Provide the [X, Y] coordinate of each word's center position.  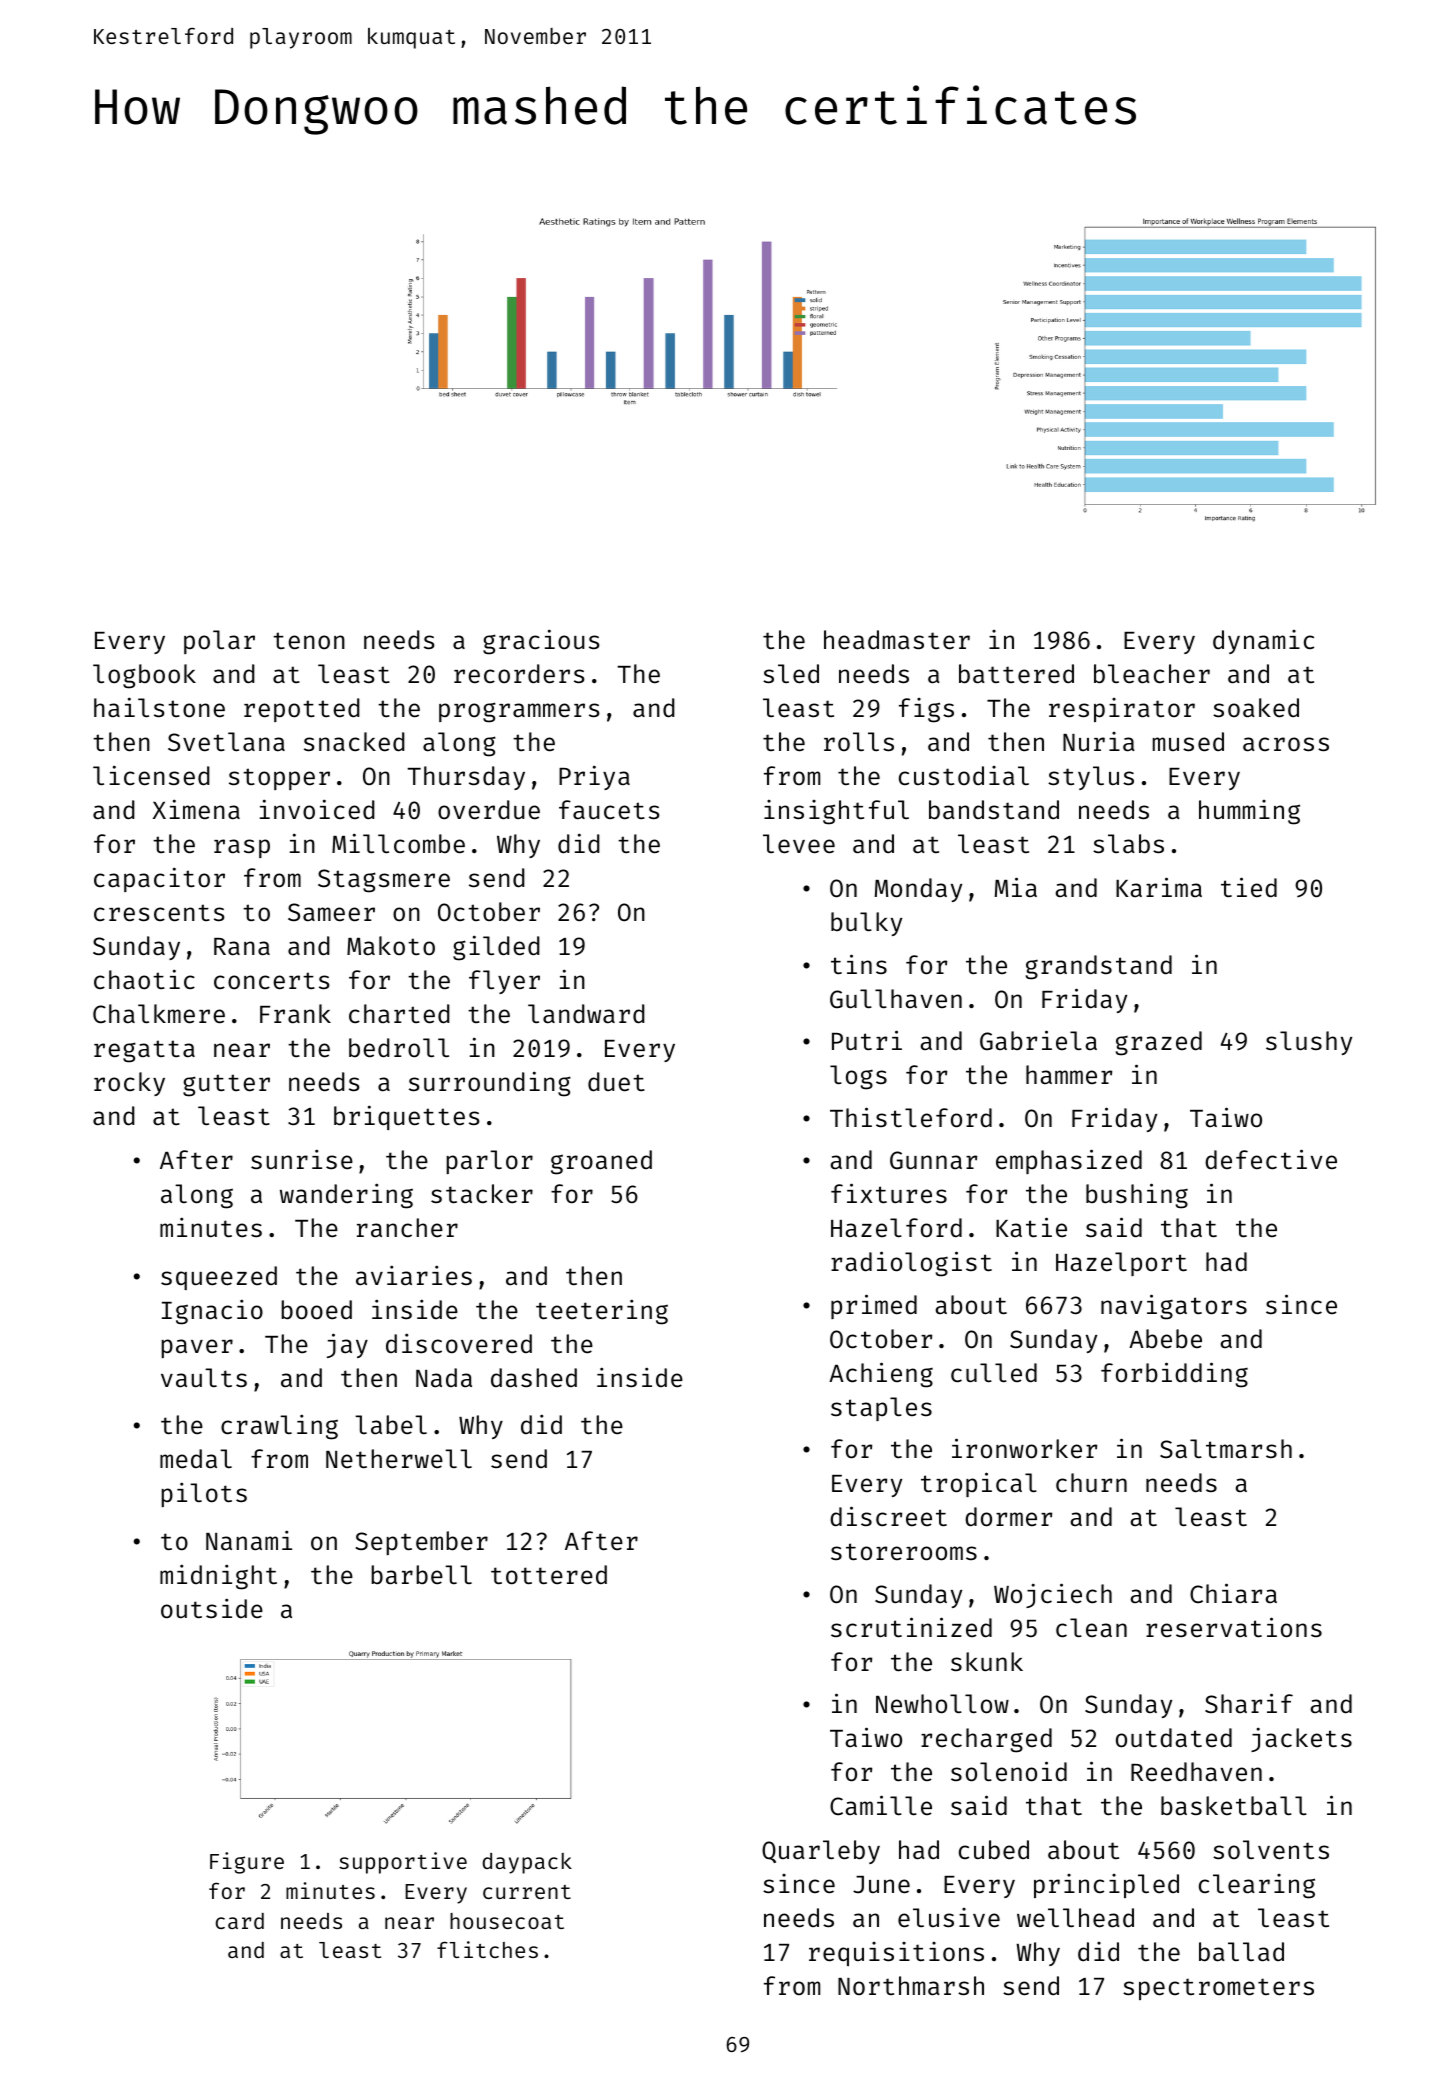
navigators [1174, 1307]
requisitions [896, 1954]
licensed [151, 775]
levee [799, 844]
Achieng [881, 1375]
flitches [487, 1949]
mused [1188, 742]
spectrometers [1218, 1989]
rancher [407, 1228]
